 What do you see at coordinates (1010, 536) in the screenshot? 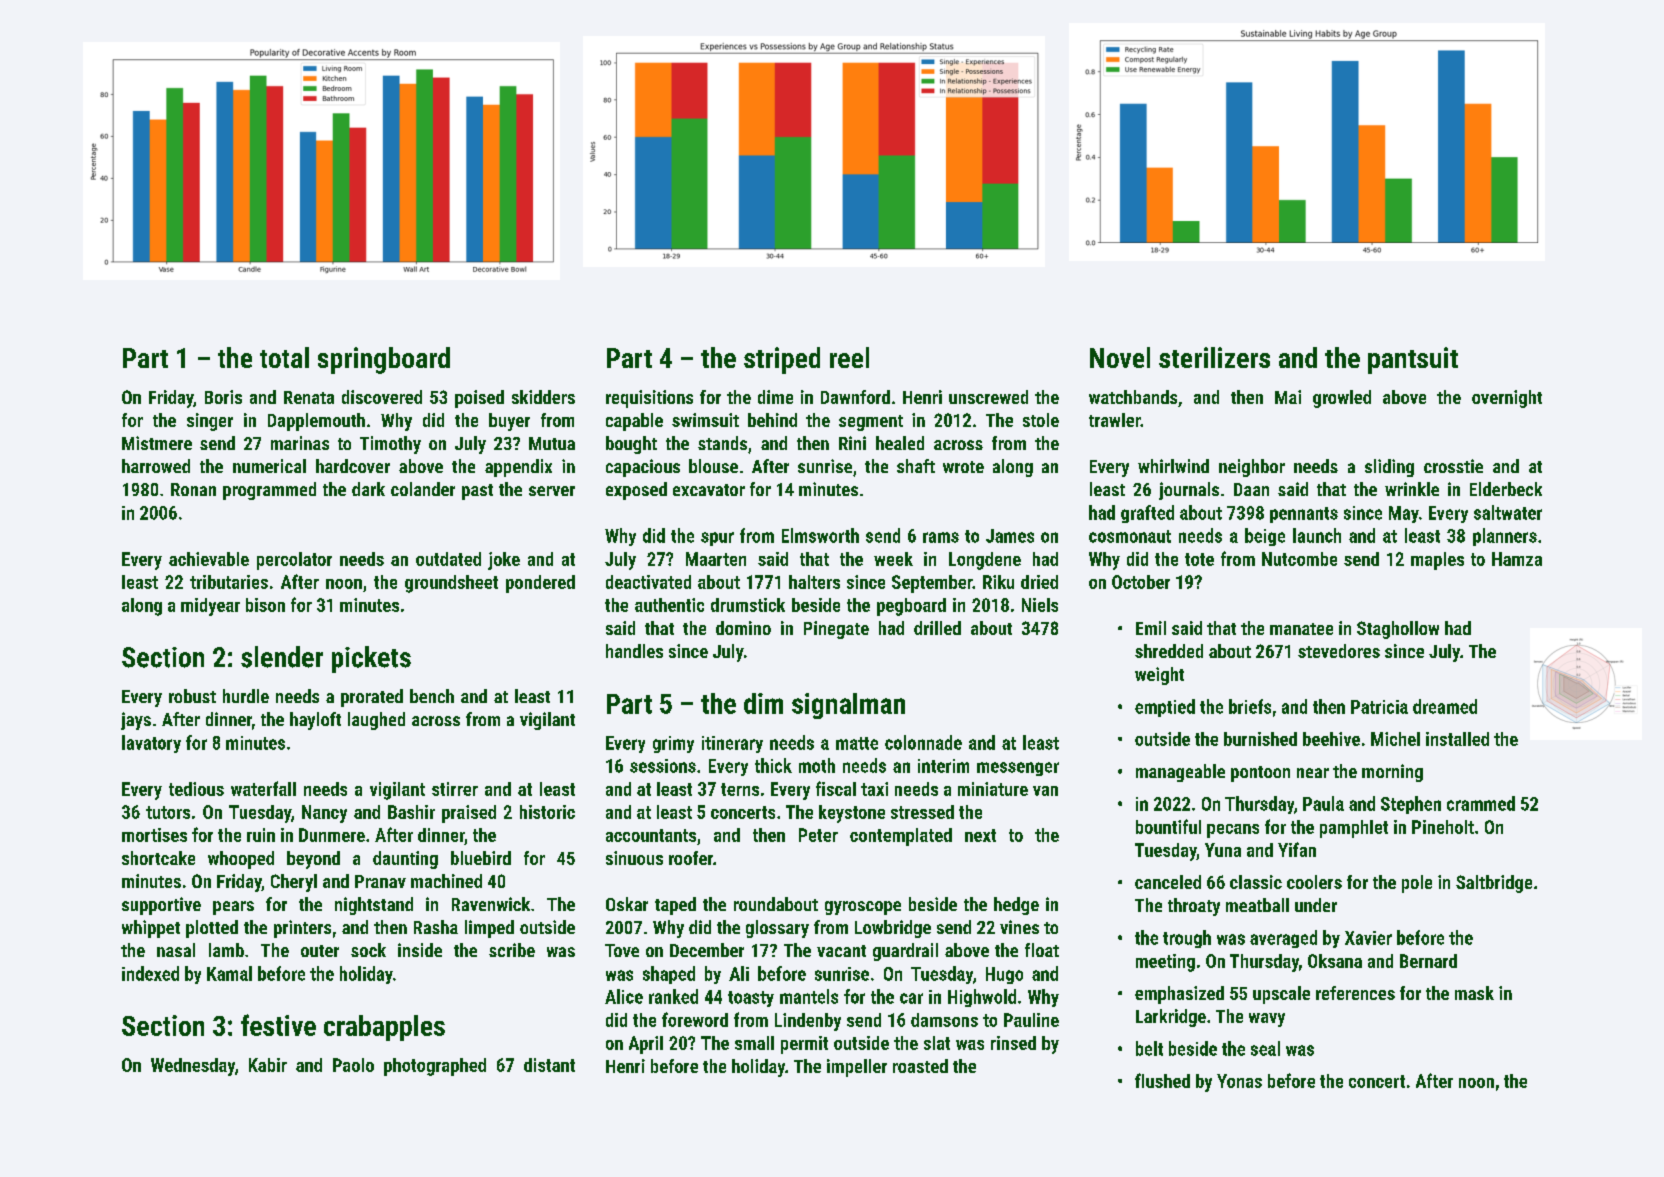
I see `James` at bounding box center [1010, 536].
